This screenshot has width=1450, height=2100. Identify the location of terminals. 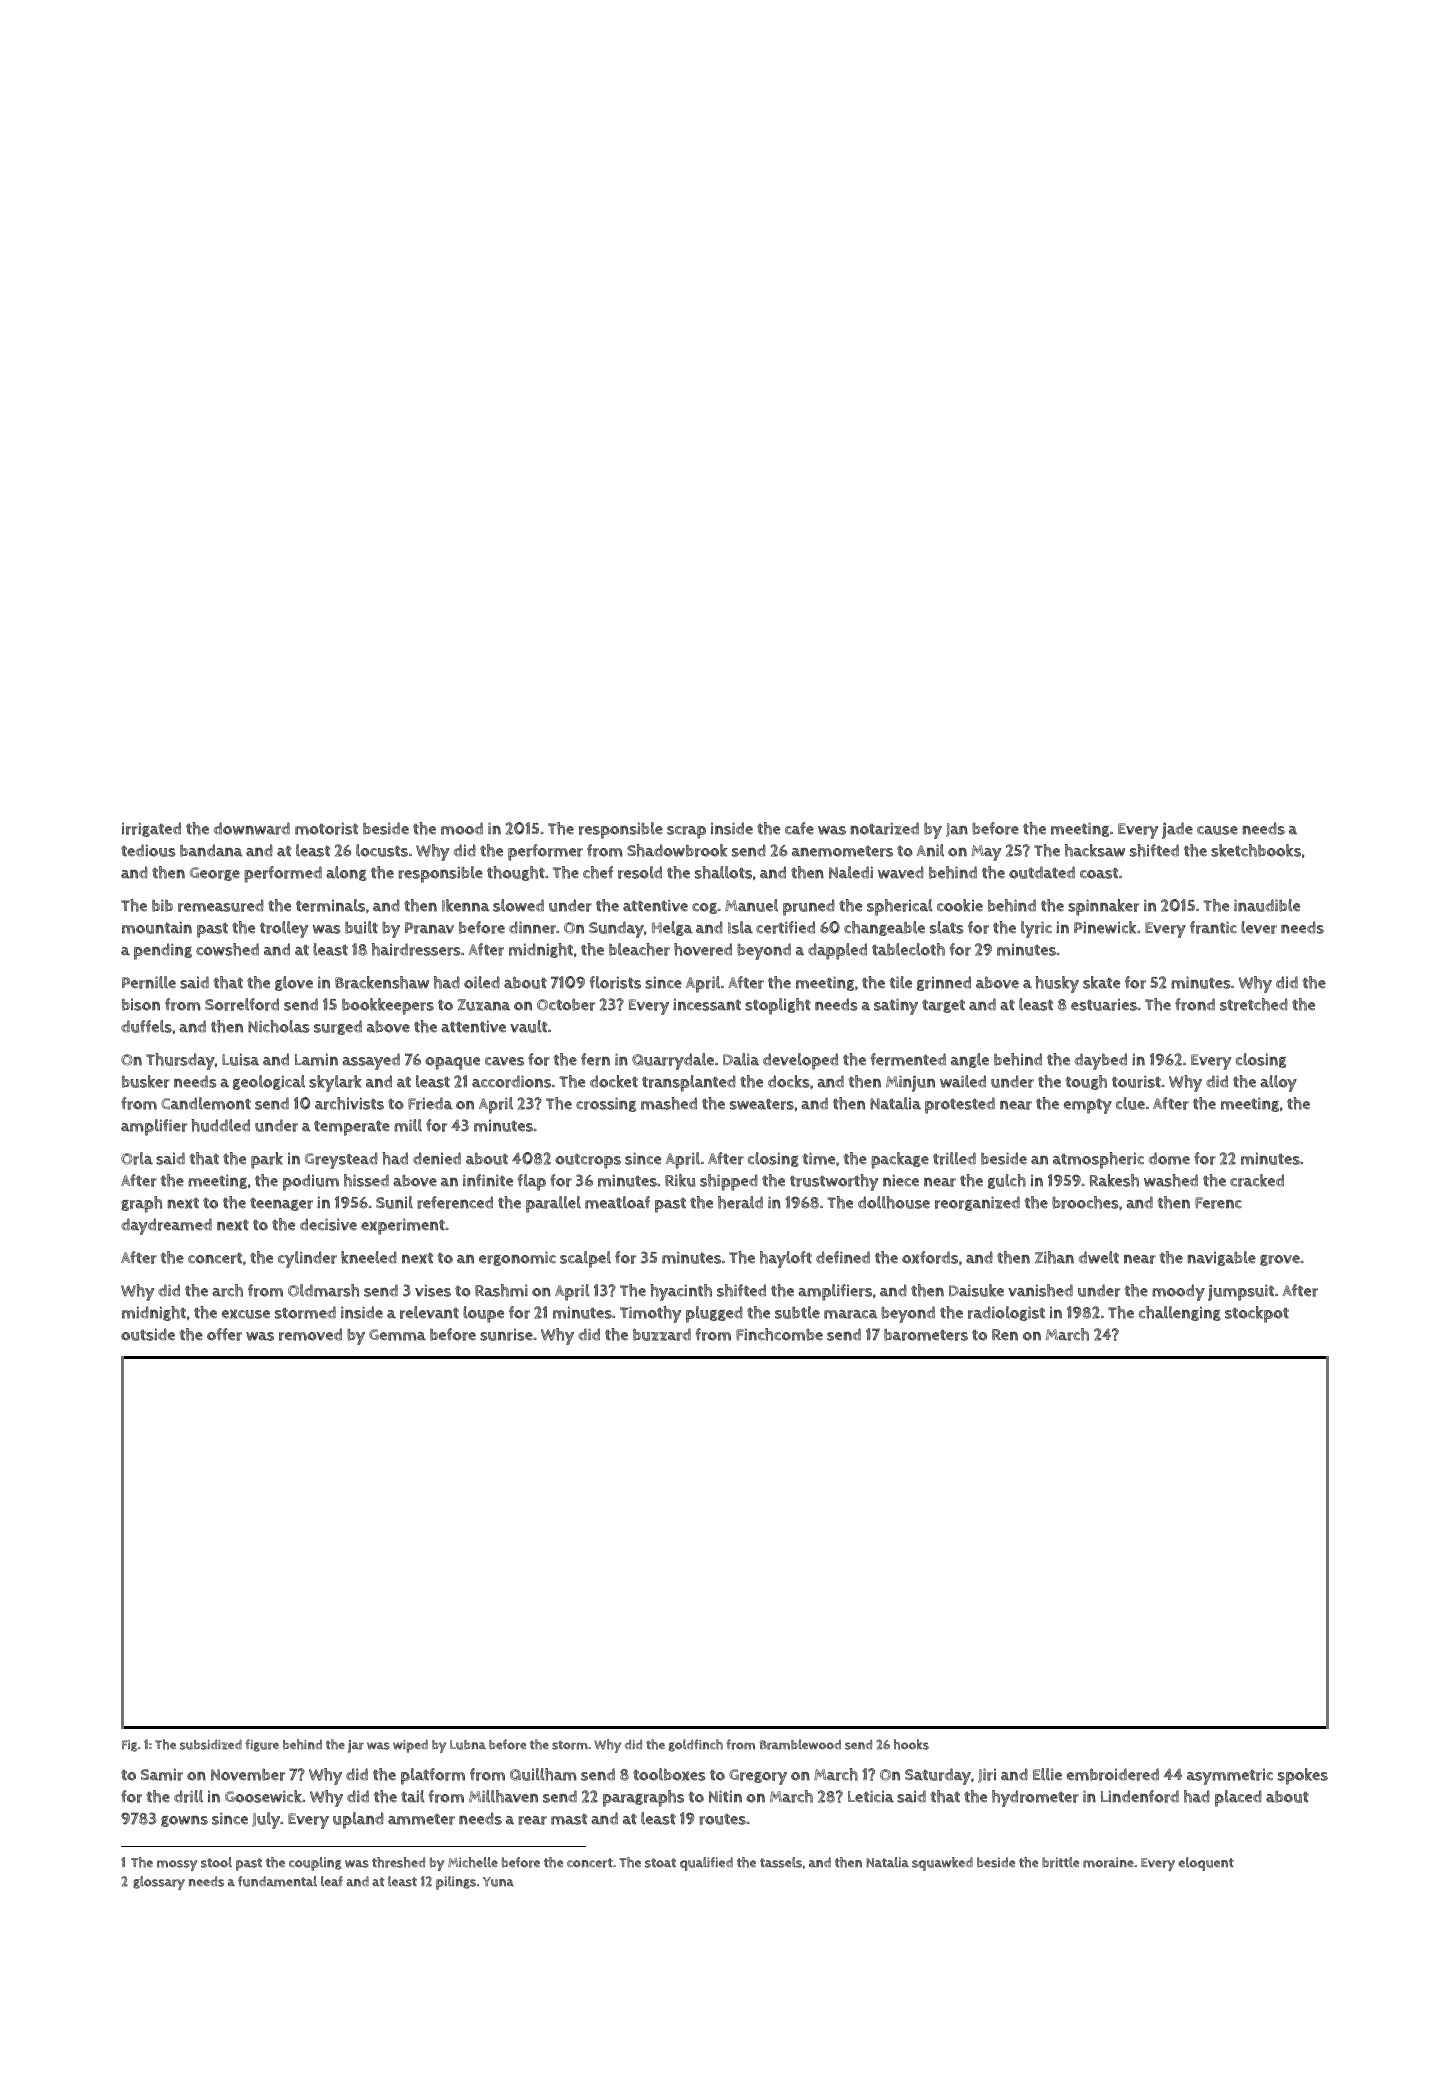
(330, 905).
